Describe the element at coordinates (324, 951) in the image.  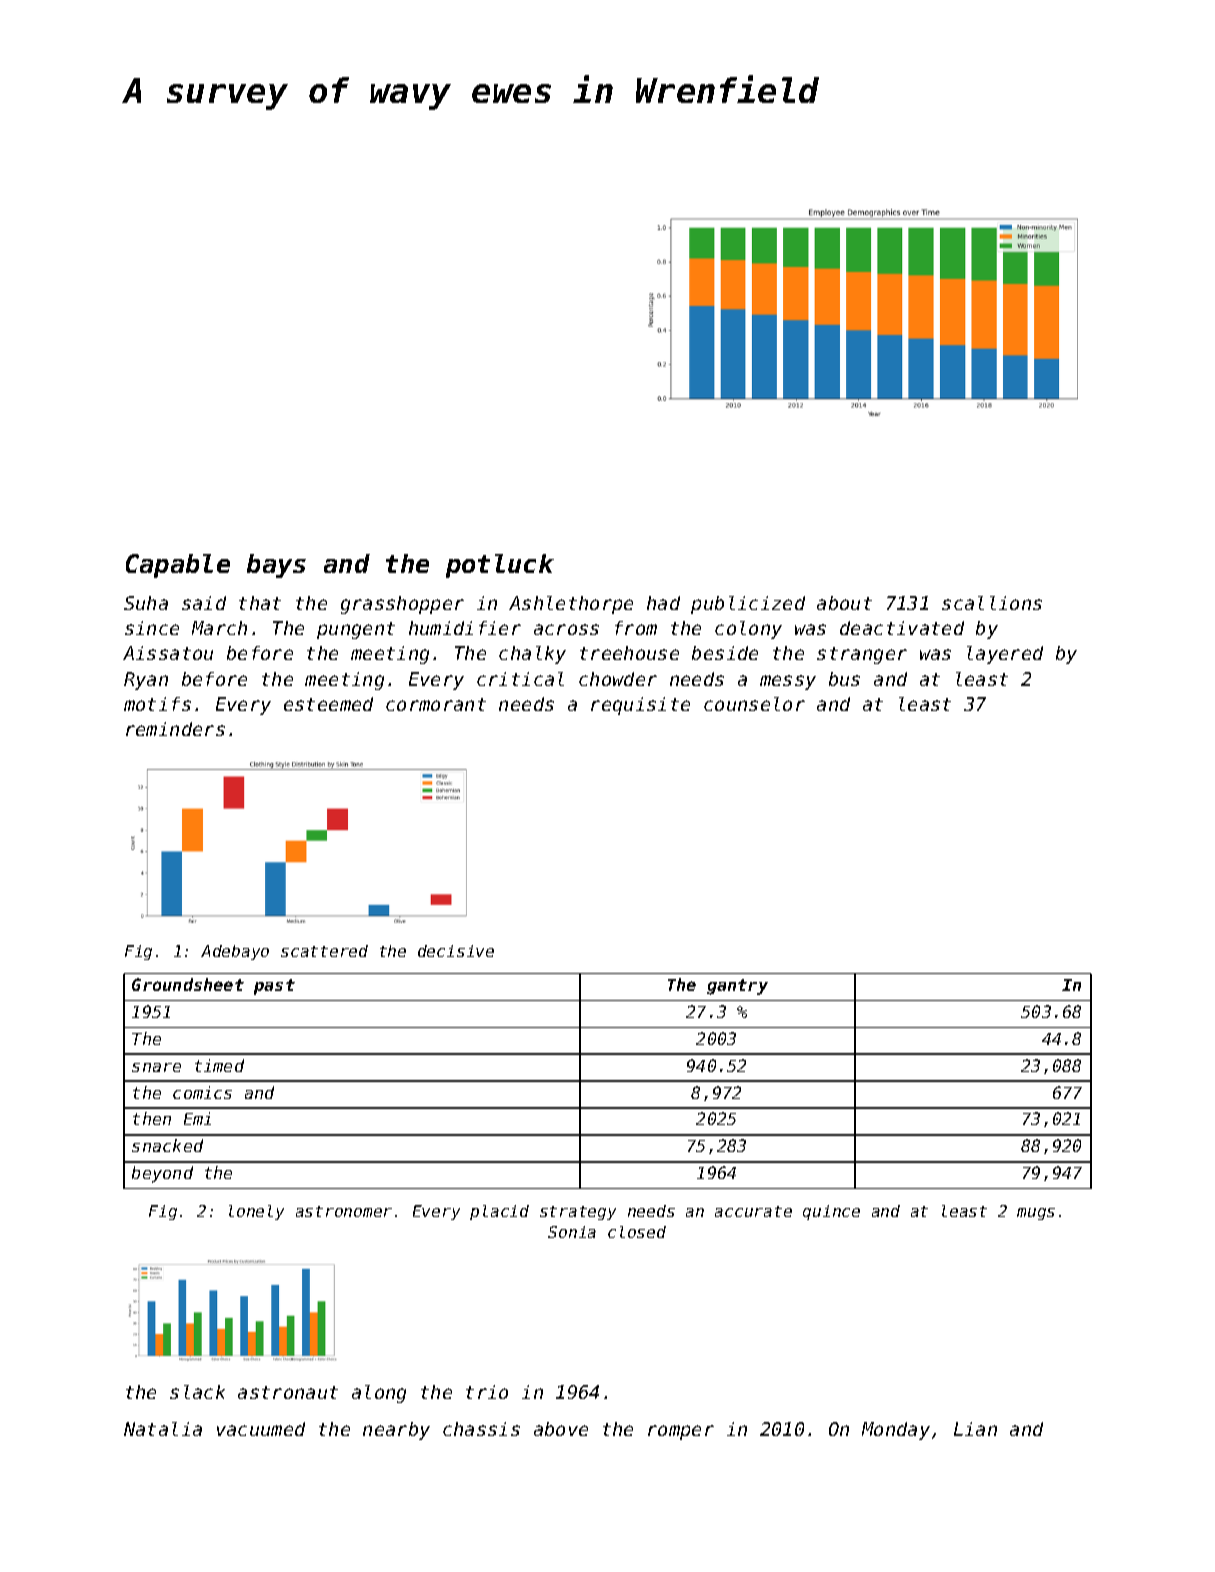
I see `scattered` at that location.
